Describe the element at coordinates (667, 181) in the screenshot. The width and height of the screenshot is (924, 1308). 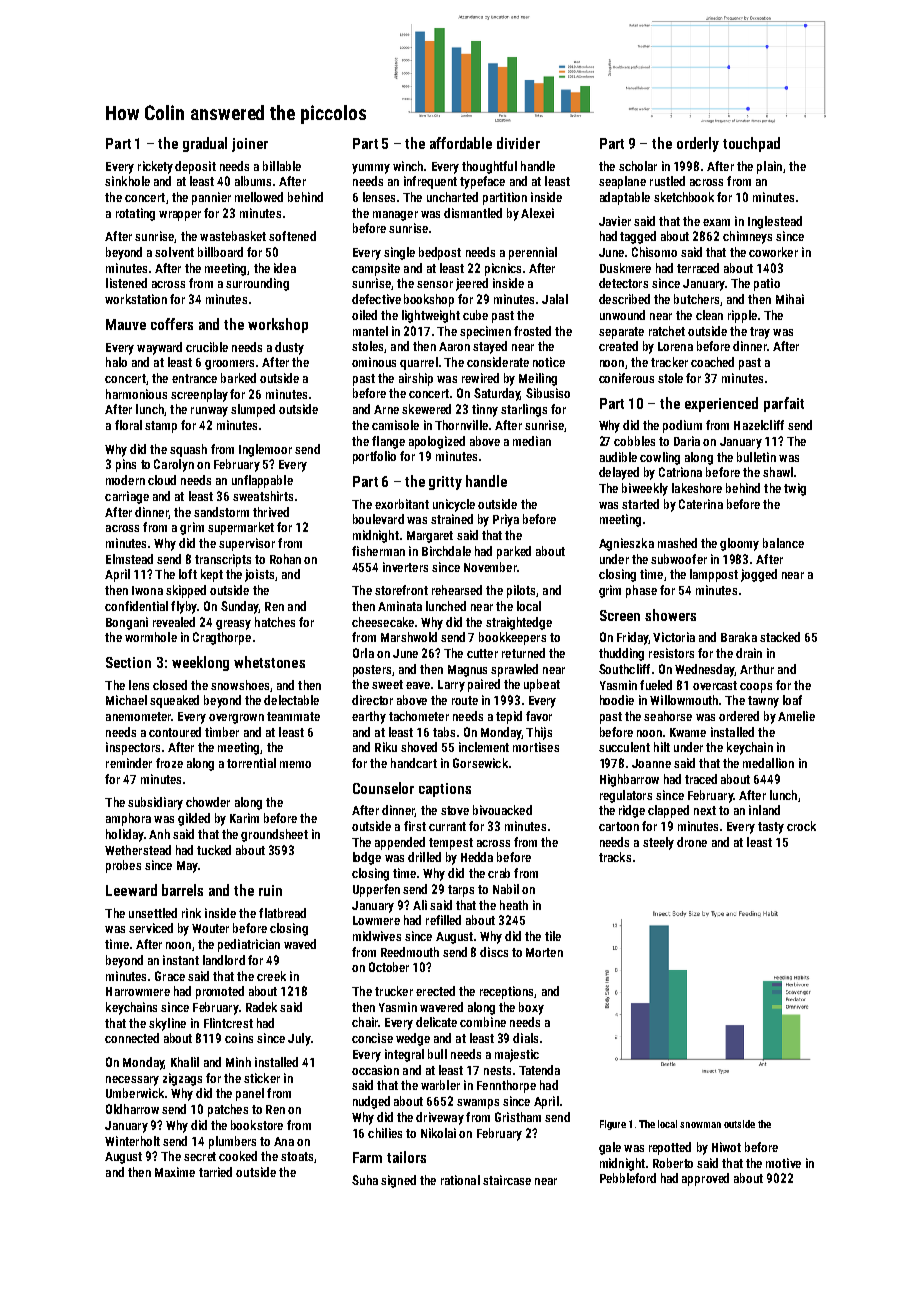
I see `rustled` at that location.
